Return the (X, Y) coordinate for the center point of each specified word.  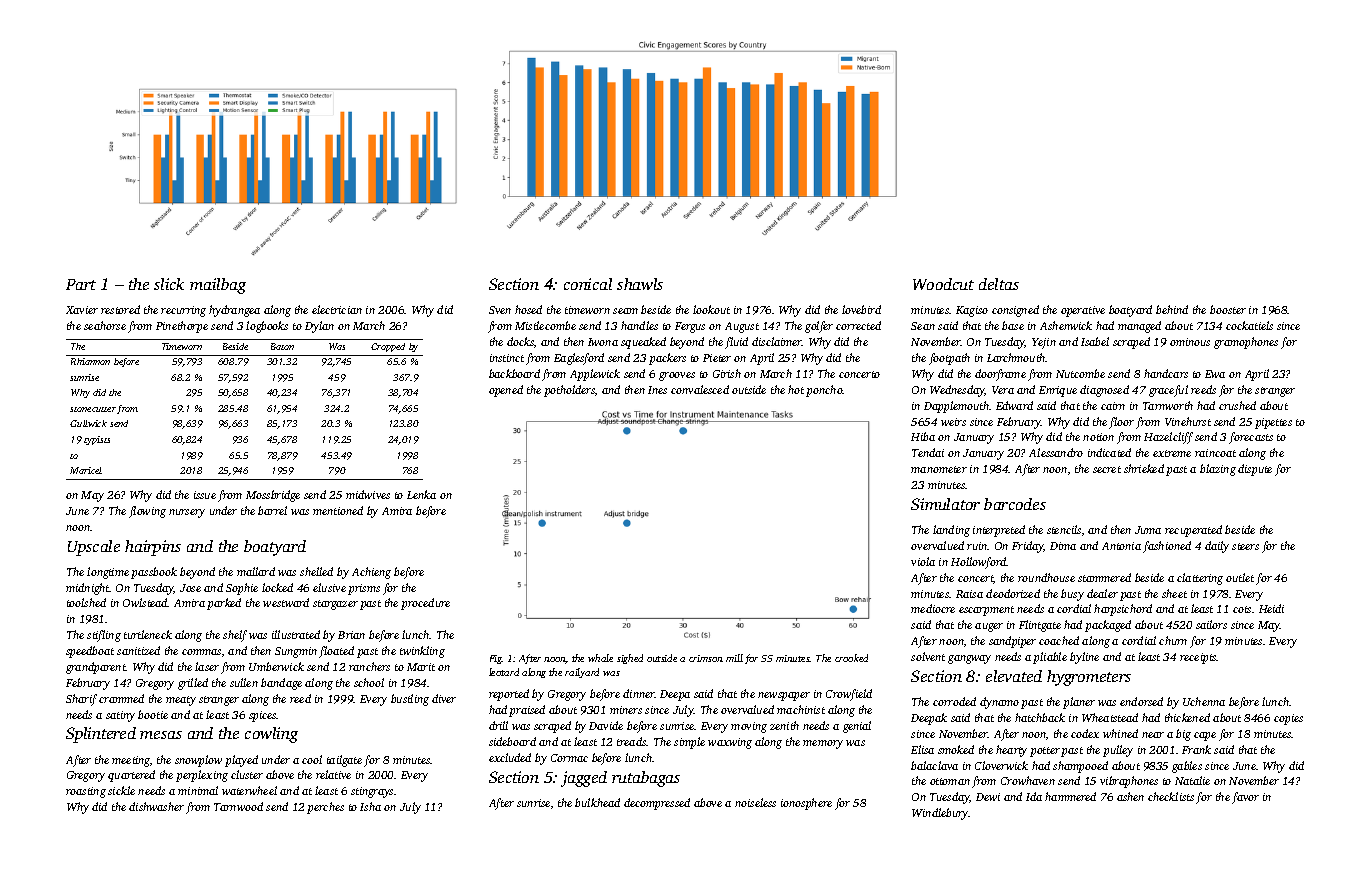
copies (1288, 719)
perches (325, 808)
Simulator (945, 504)
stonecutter (93, 409)
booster (1228, 309)
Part (81, 284)
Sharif (81, 700)
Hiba (923, 436)
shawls (640, 284)
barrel (272, 510)
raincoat (1215, 453)
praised (527, 711)
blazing (1218, 470)
